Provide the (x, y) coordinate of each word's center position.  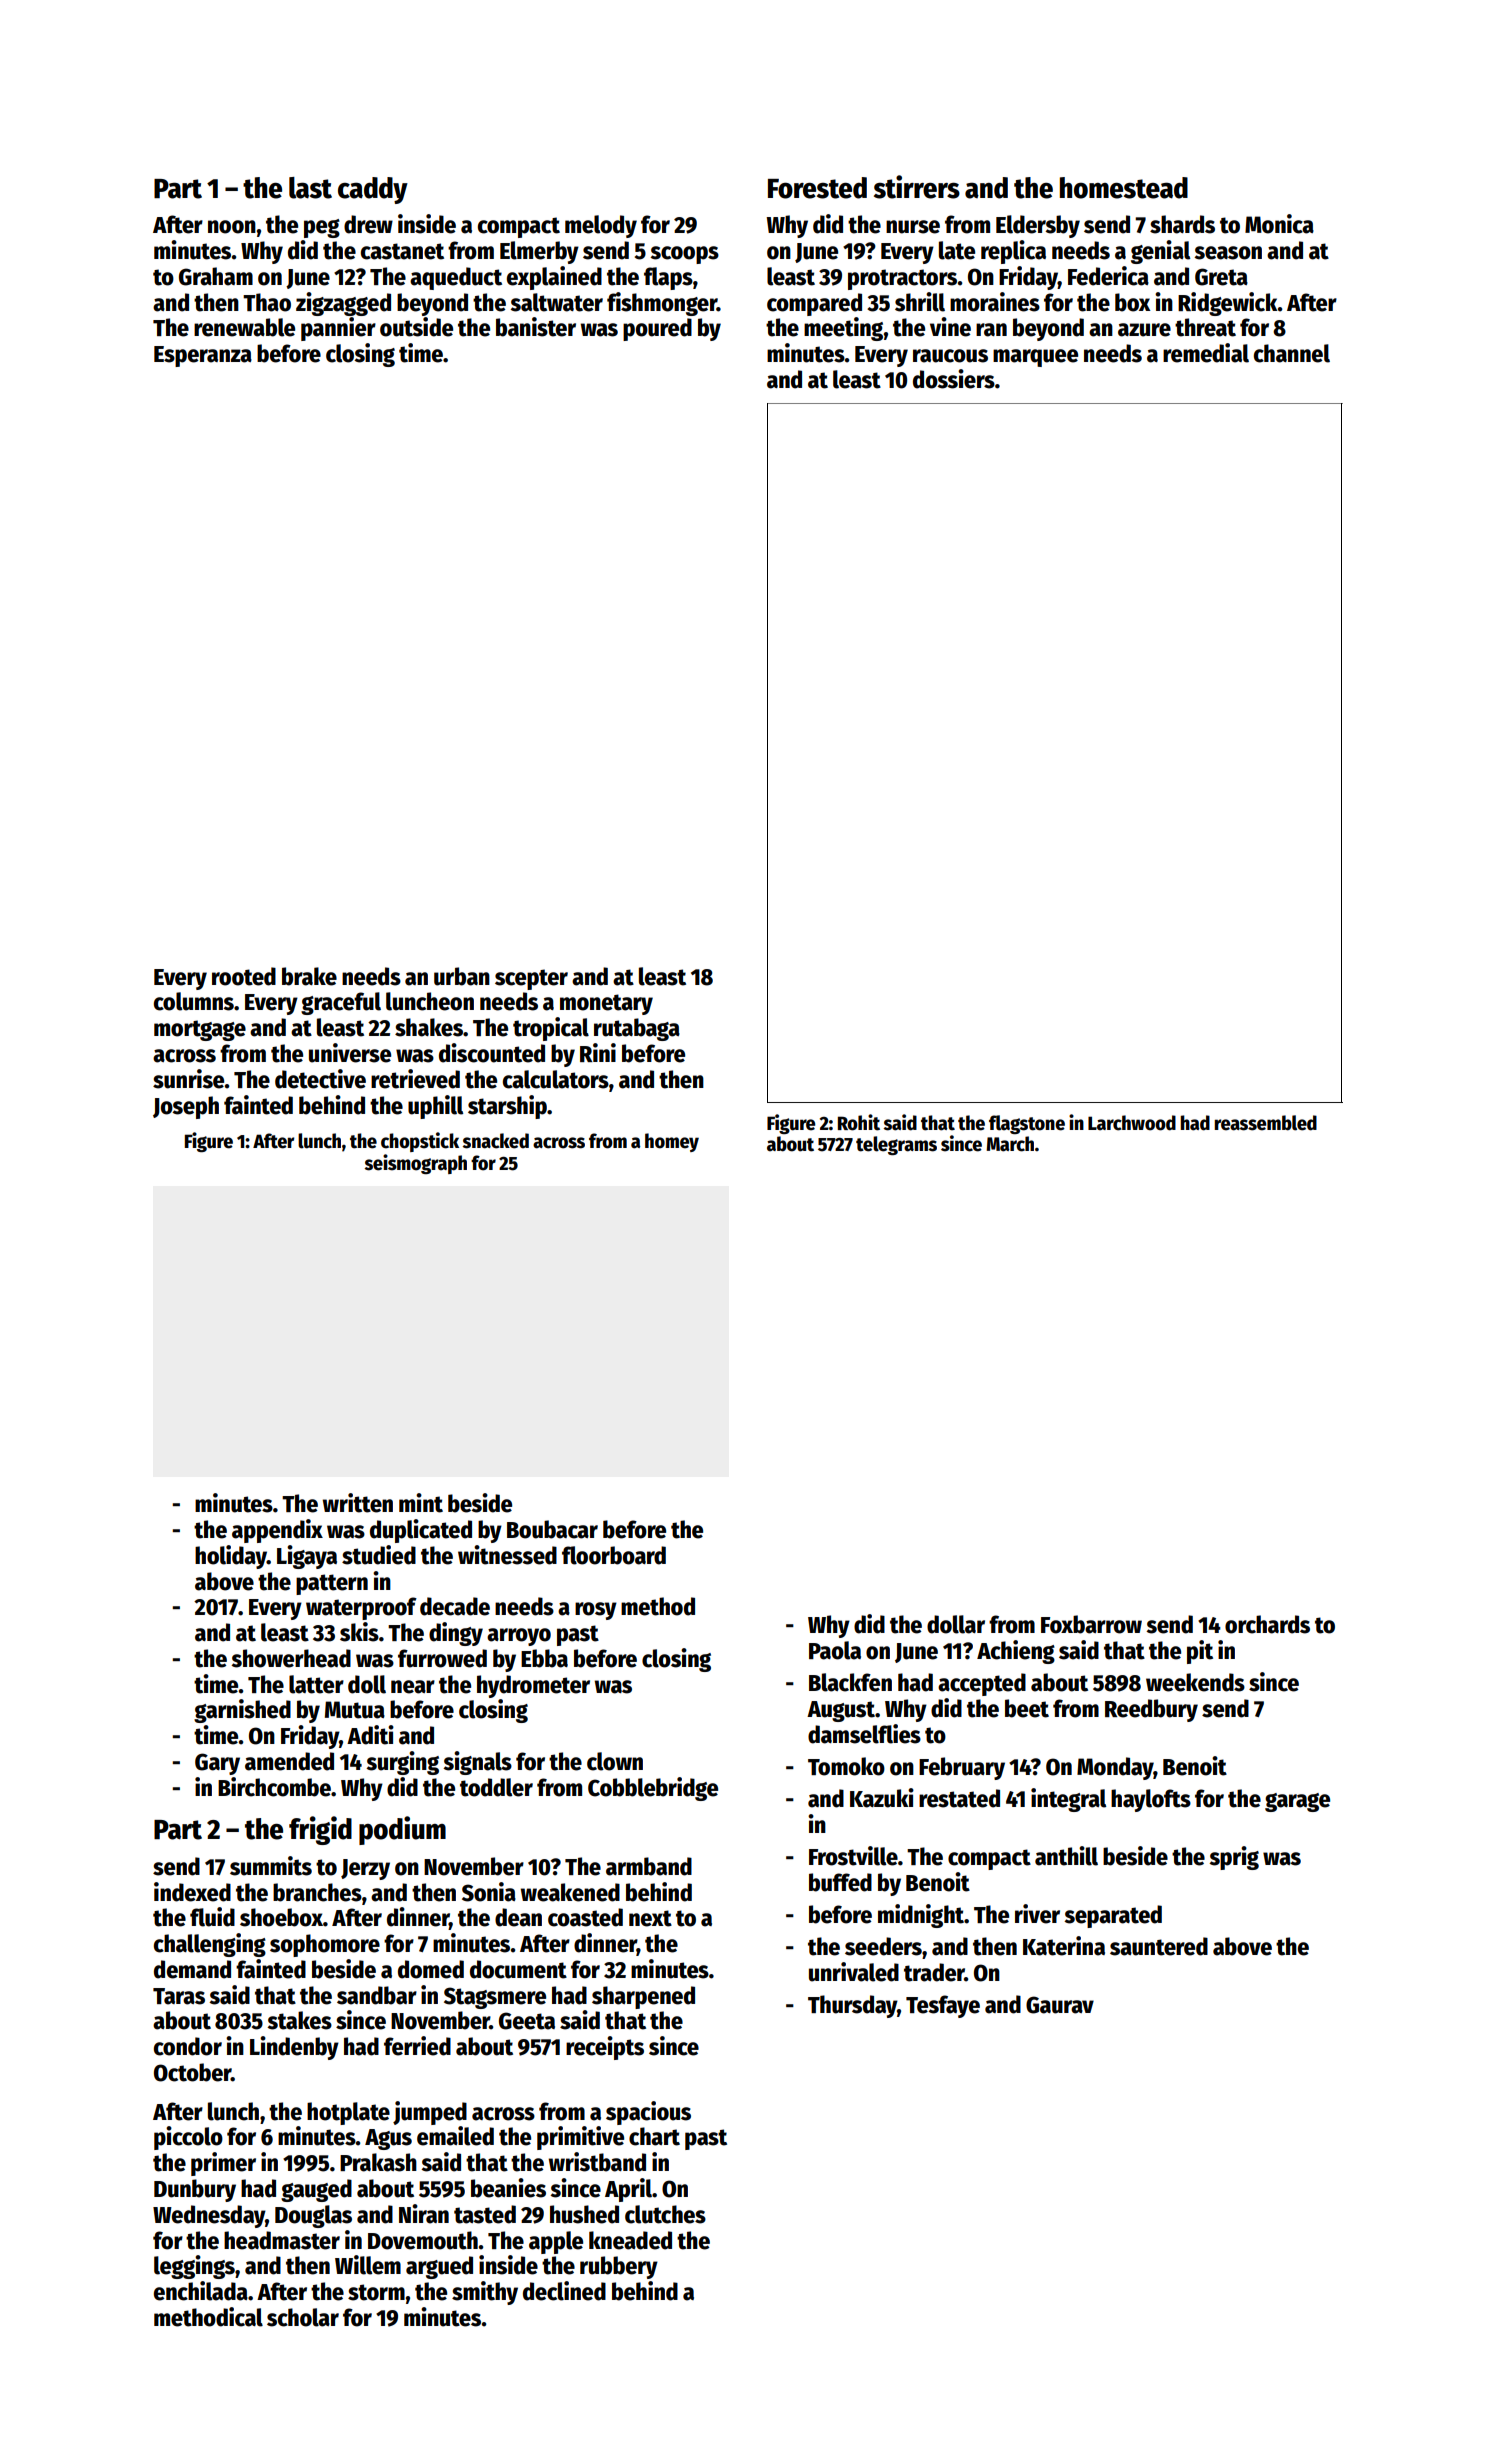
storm (376, 2292)
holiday (231, 1557)
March (1010, 1144)
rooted (244, 976)
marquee (1035, 358)
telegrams (896, 1145)
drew (368, 224)
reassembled (1265, 1123)
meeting (843, 329)
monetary (606, 1004)
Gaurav (1060, 2005)
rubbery (619, 2267)
